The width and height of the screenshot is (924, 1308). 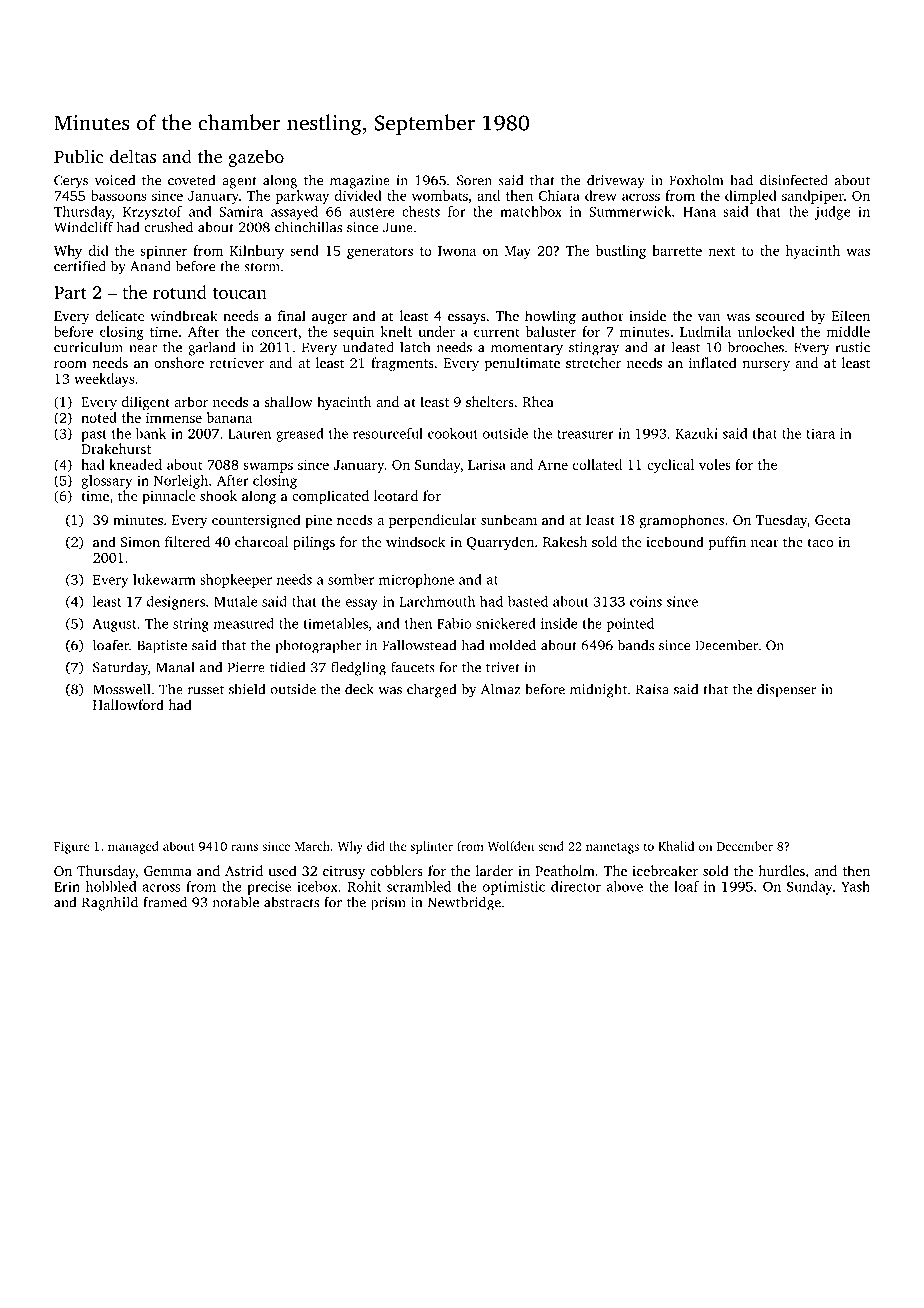 What do you see at coordinates (506, 623) in the screenshot?
I see `snickered` at bounding box center [506, 623].
